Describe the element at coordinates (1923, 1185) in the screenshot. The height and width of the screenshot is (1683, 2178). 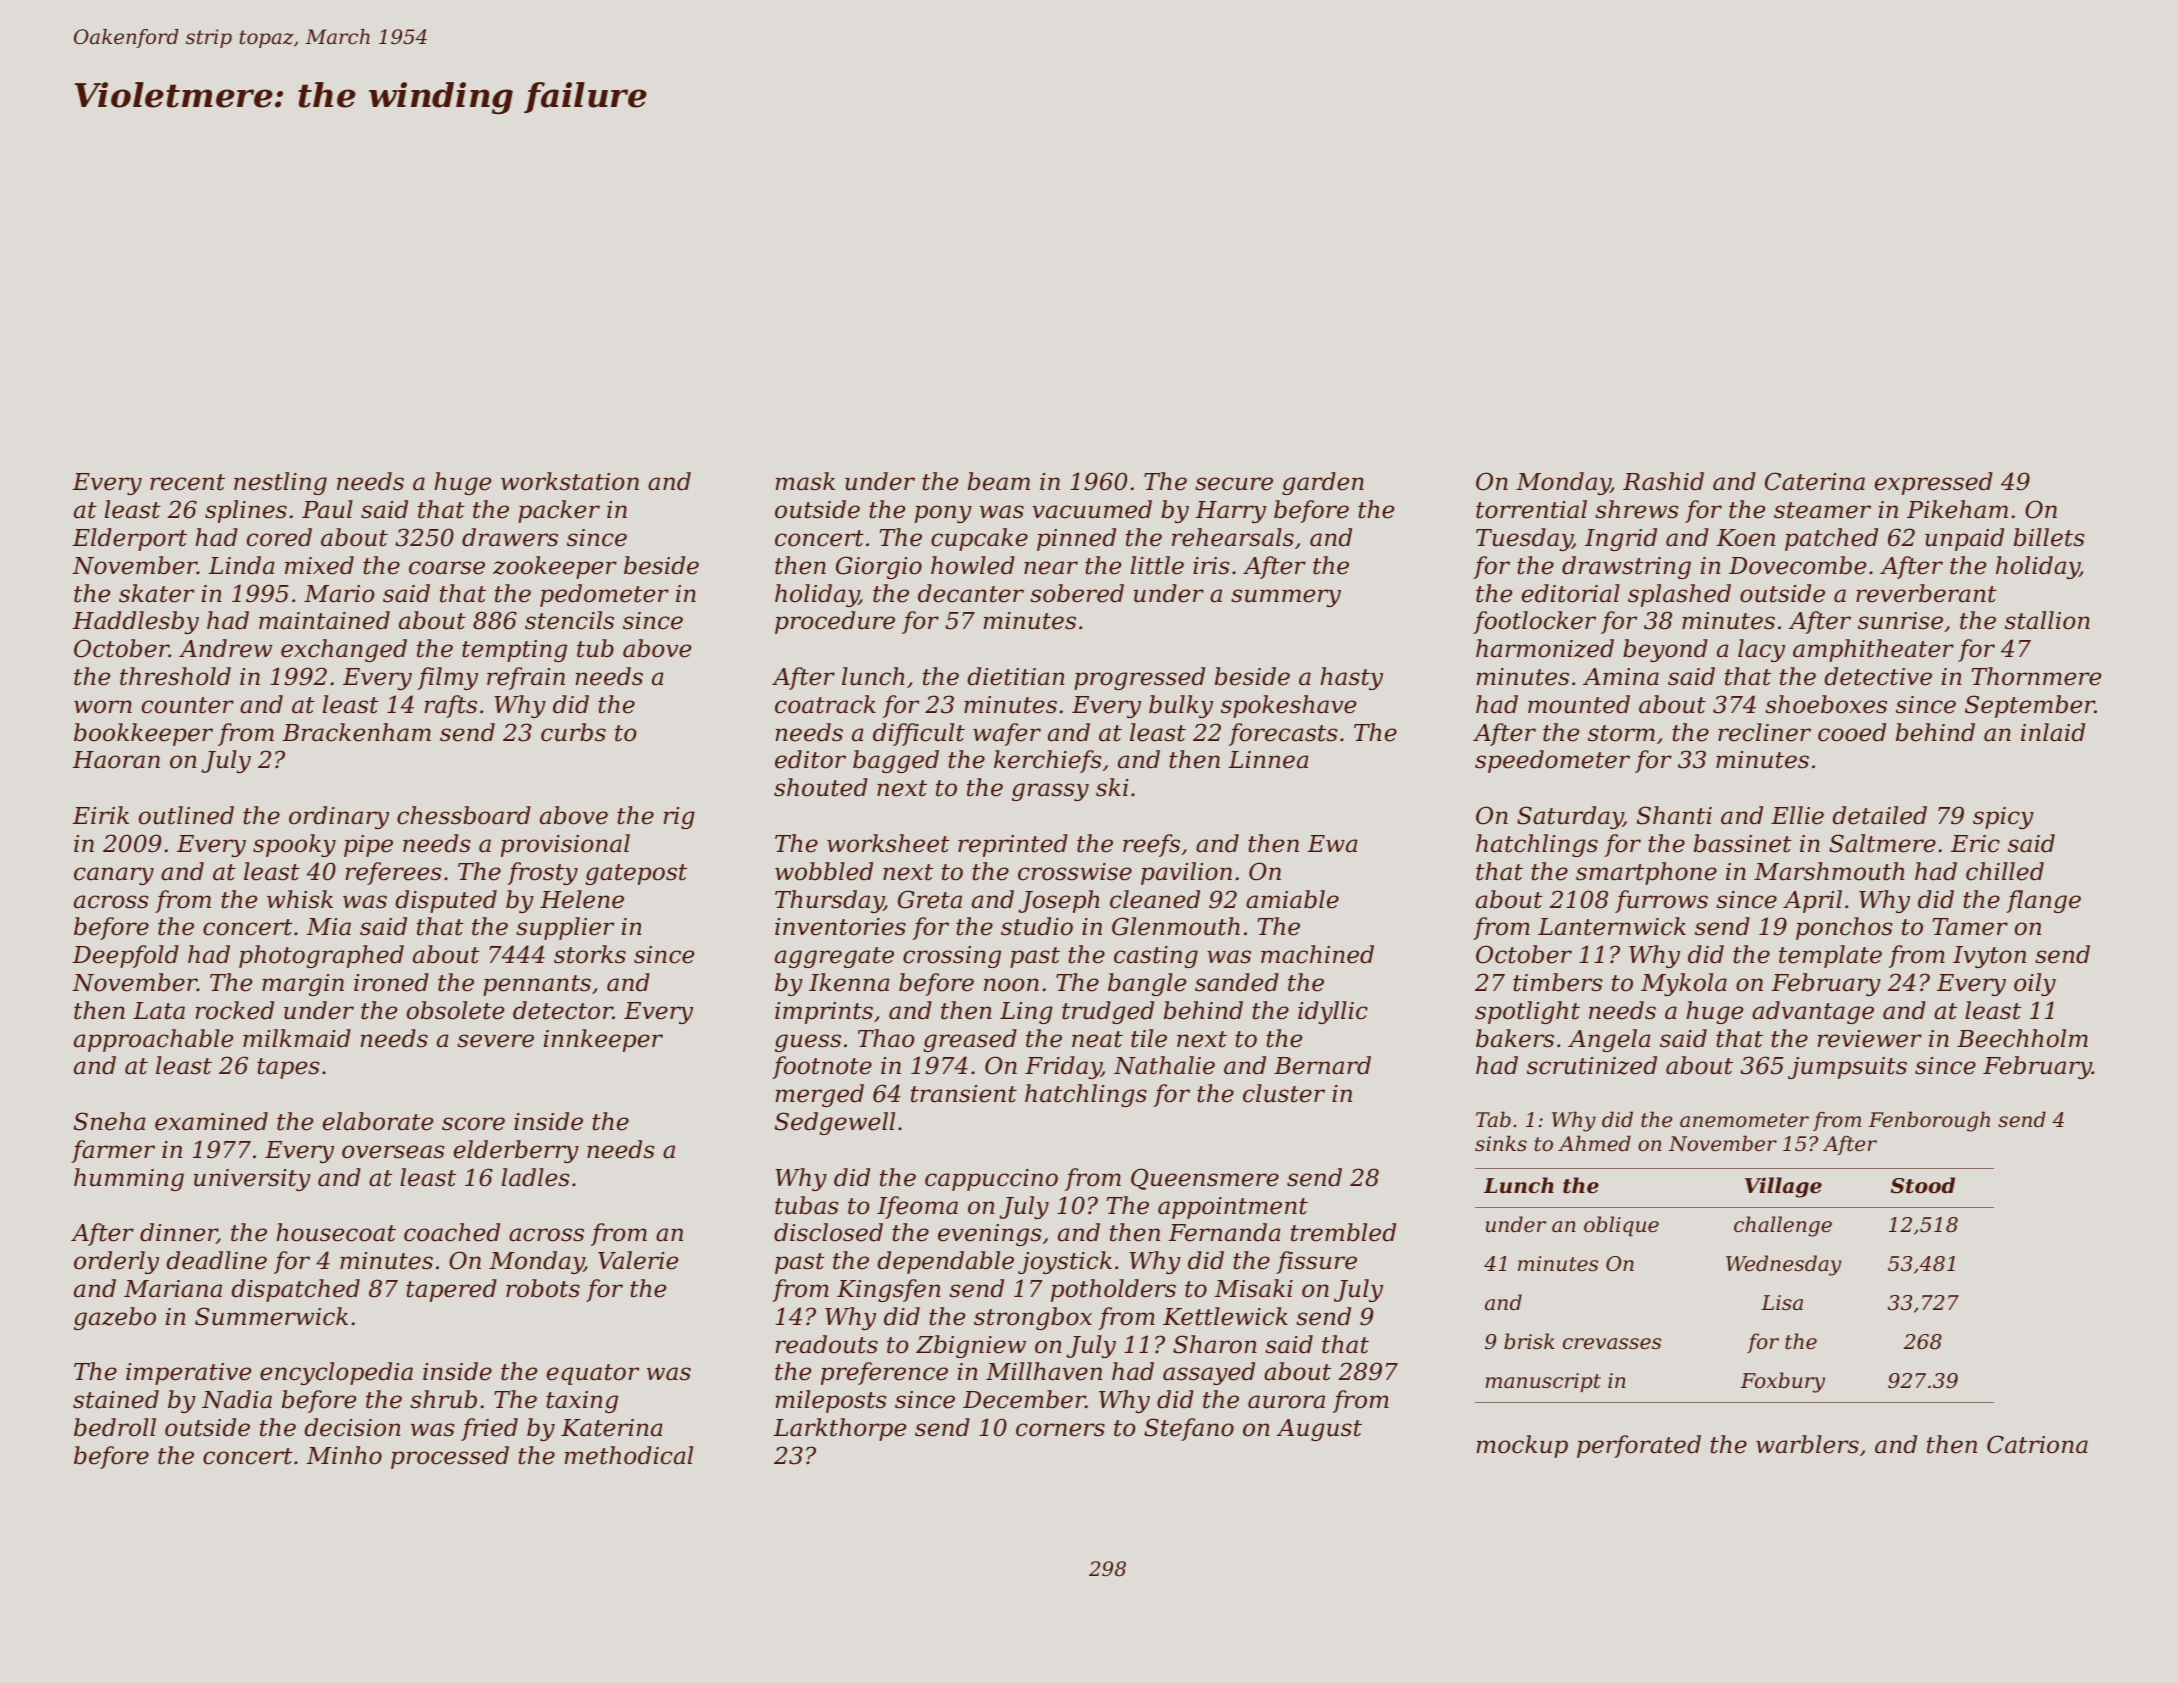
I see `Stood` at that location.
